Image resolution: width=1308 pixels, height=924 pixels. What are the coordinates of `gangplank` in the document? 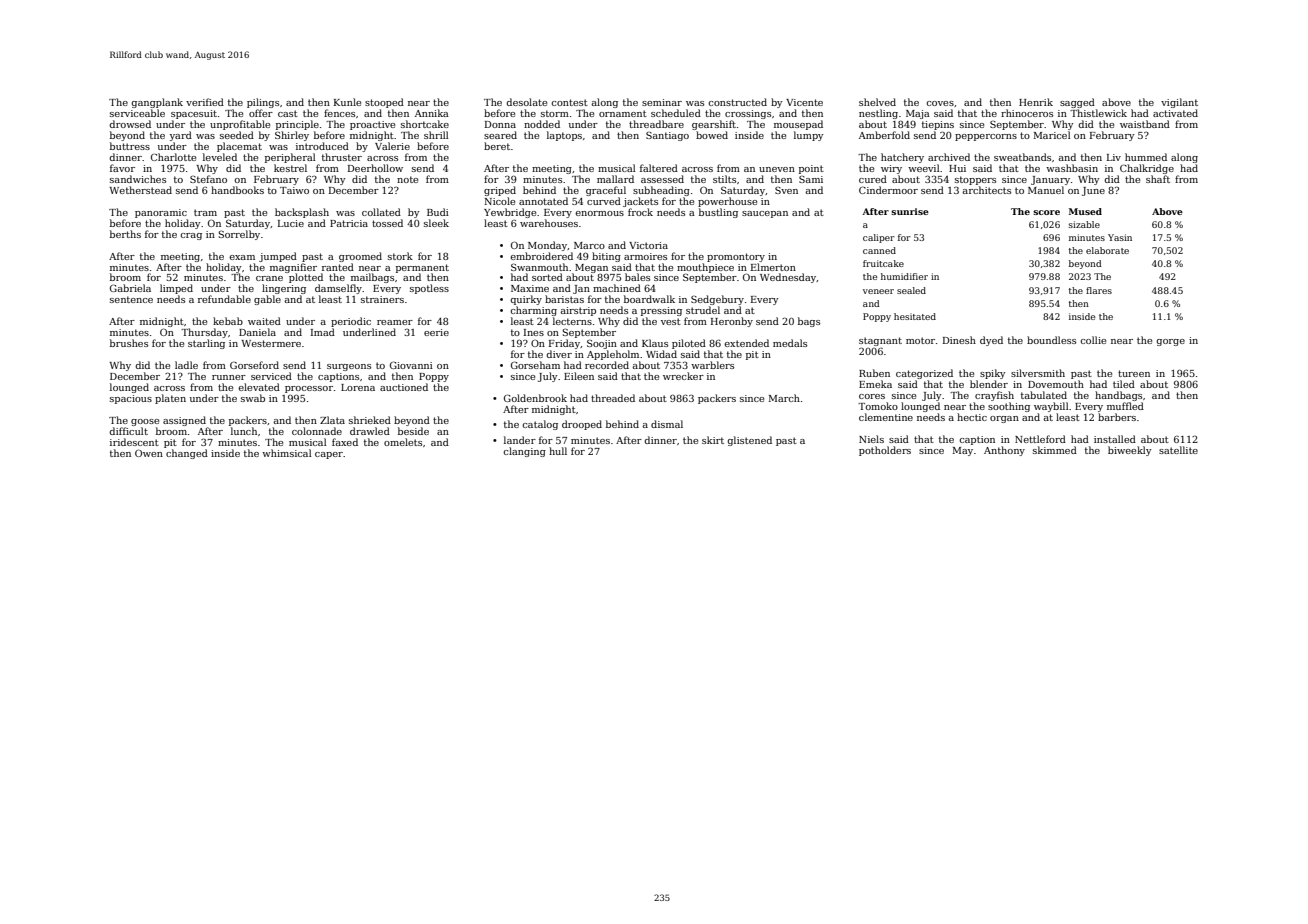 It's located at (157, 103).
